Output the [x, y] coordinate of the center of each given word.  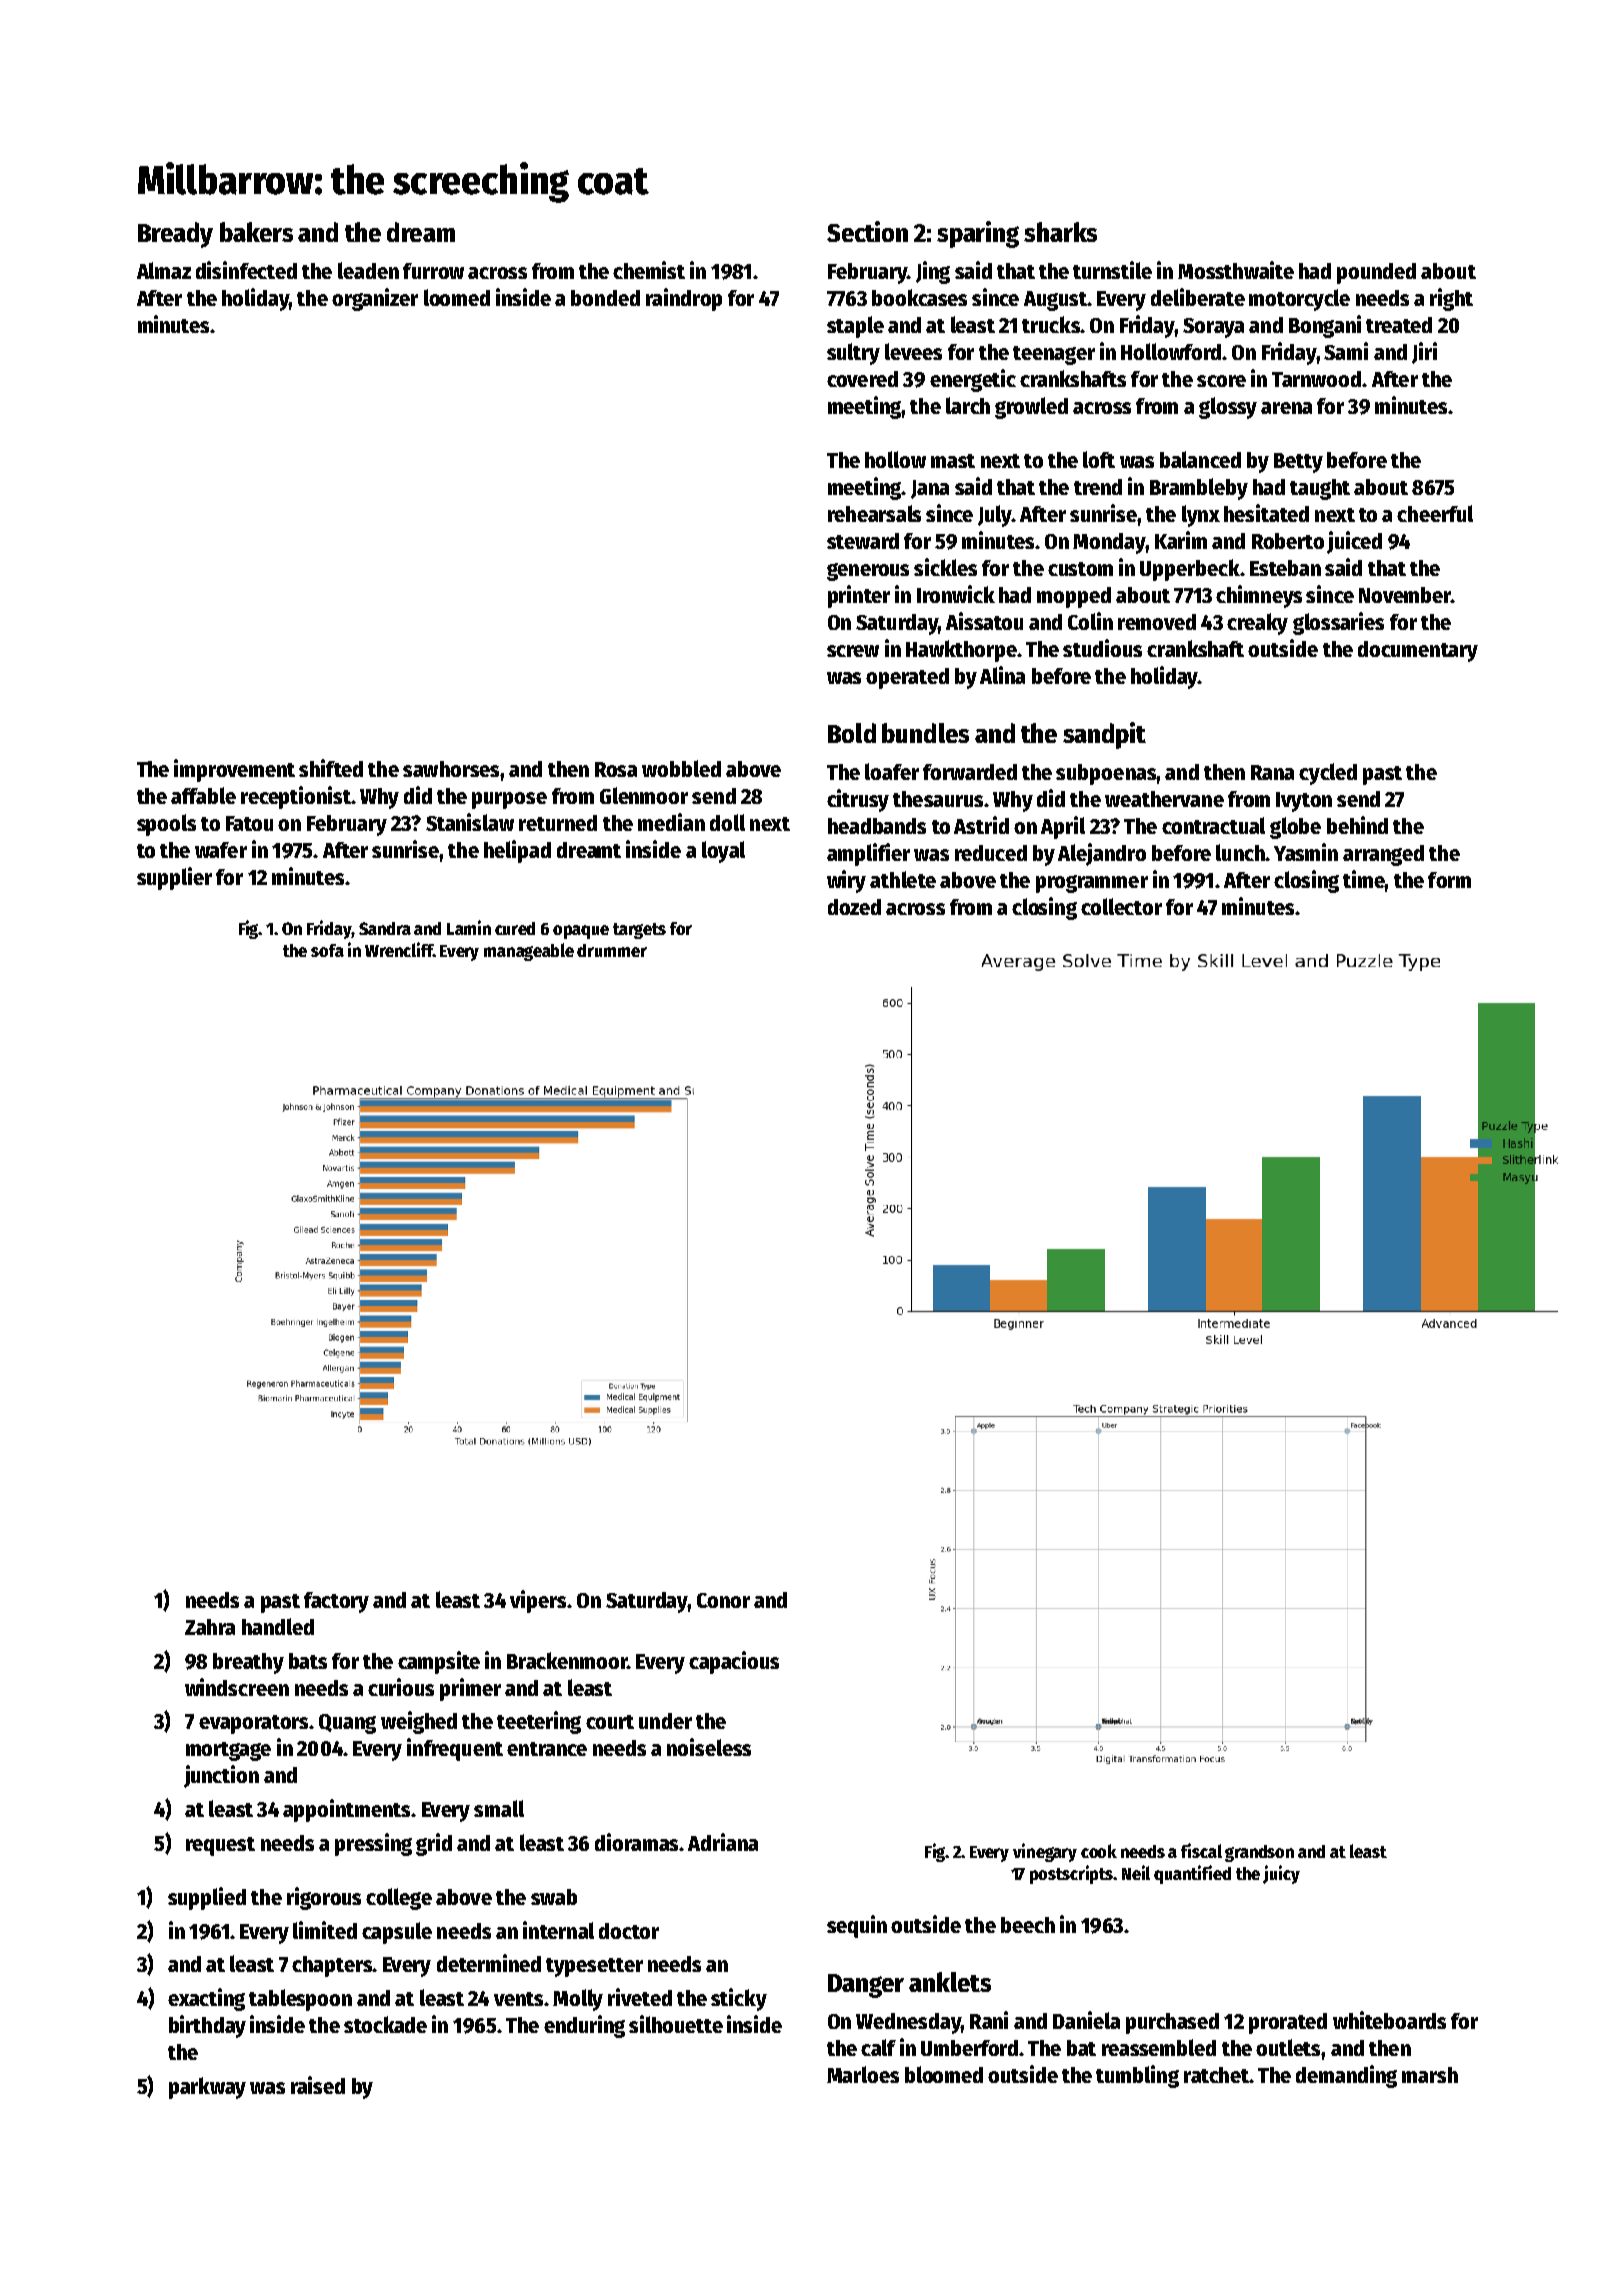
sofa [327, 950]
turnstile [1112, 270]
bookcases [919, 297]
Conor [723, 1600]
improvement [234, 770]
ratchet [1216, 2075]
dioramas [636, 1842]
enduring [584, 2026]
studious [1102, 648]
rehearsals [874, 513]
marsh [1430, 2075]
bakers [256, 232]
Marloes [863, 2074]
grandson [1259, 1853]
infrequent [455, 1749]
